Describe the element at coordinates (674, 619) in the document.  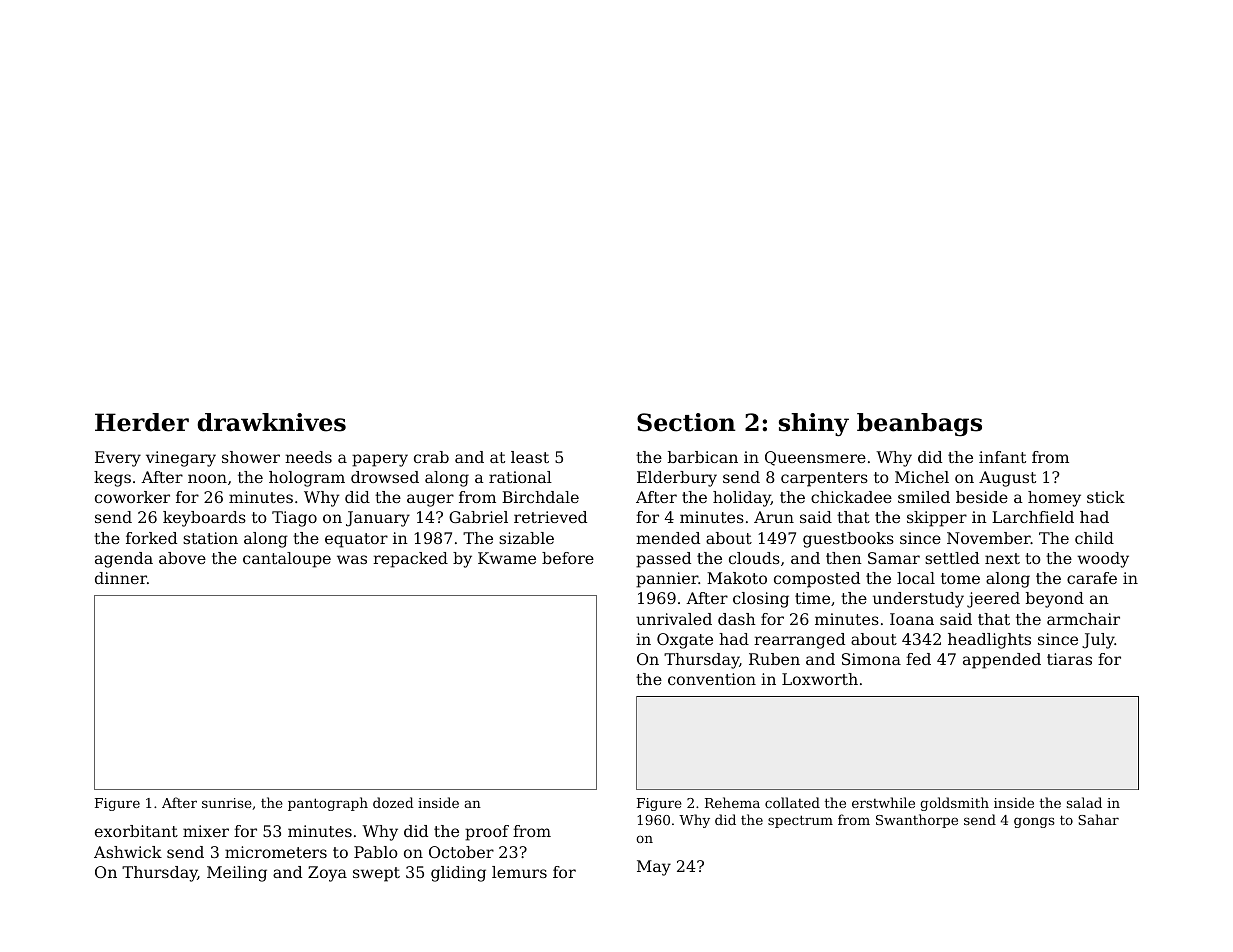
I see `unrivaled` at that location.
